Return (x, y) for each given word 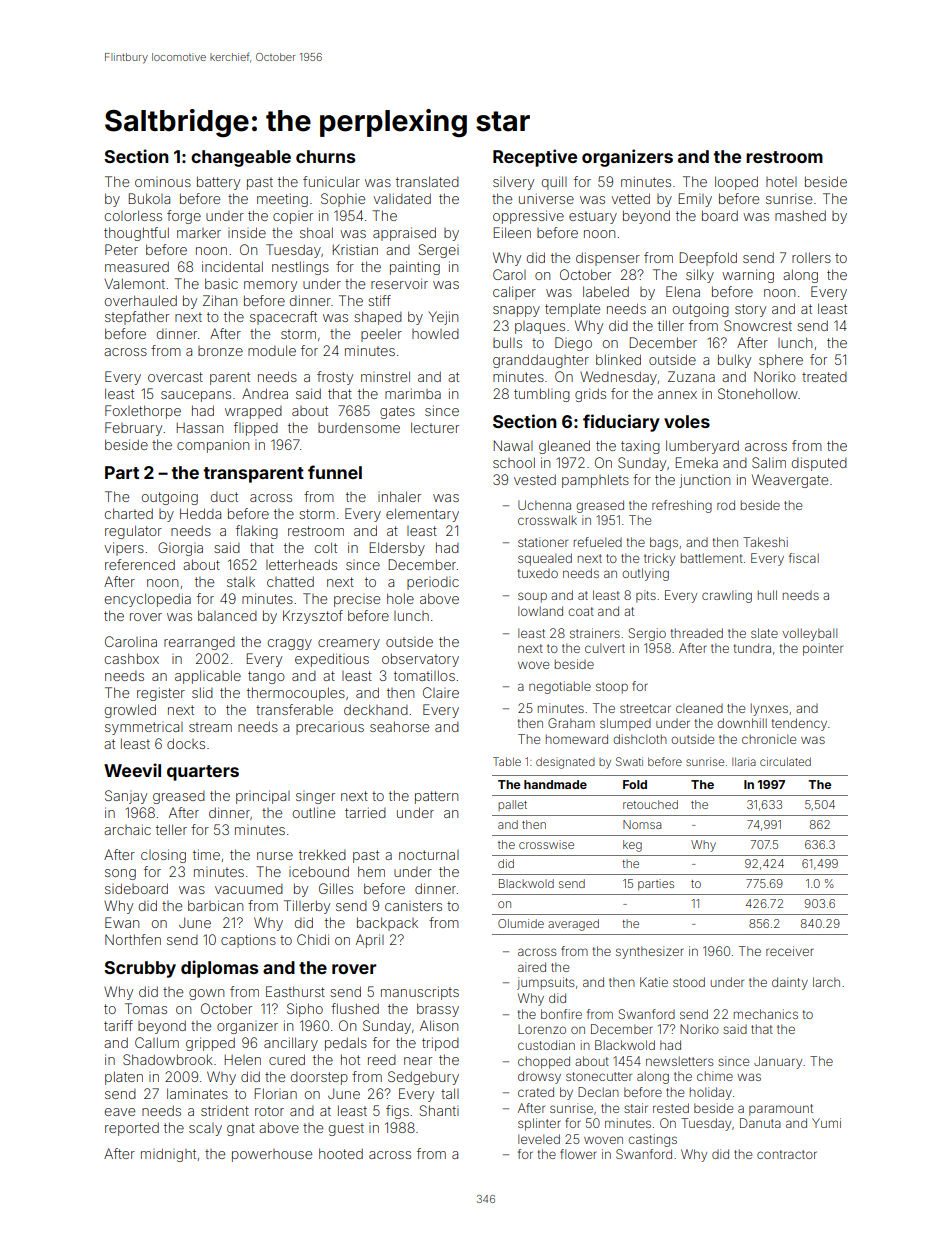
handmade (555, 784)
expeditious (332, 660)
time (206, 854)
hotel (781, 182)
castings (652, 1140)
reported (132, 1129)
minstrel (385, 376)
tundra (752, 648)
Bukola (149, 198)
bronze (220, 351)
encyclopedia (148, 600)
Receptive (535, 158)
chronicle (769, 739)
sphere (781, 361)
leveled (539, 1139)
